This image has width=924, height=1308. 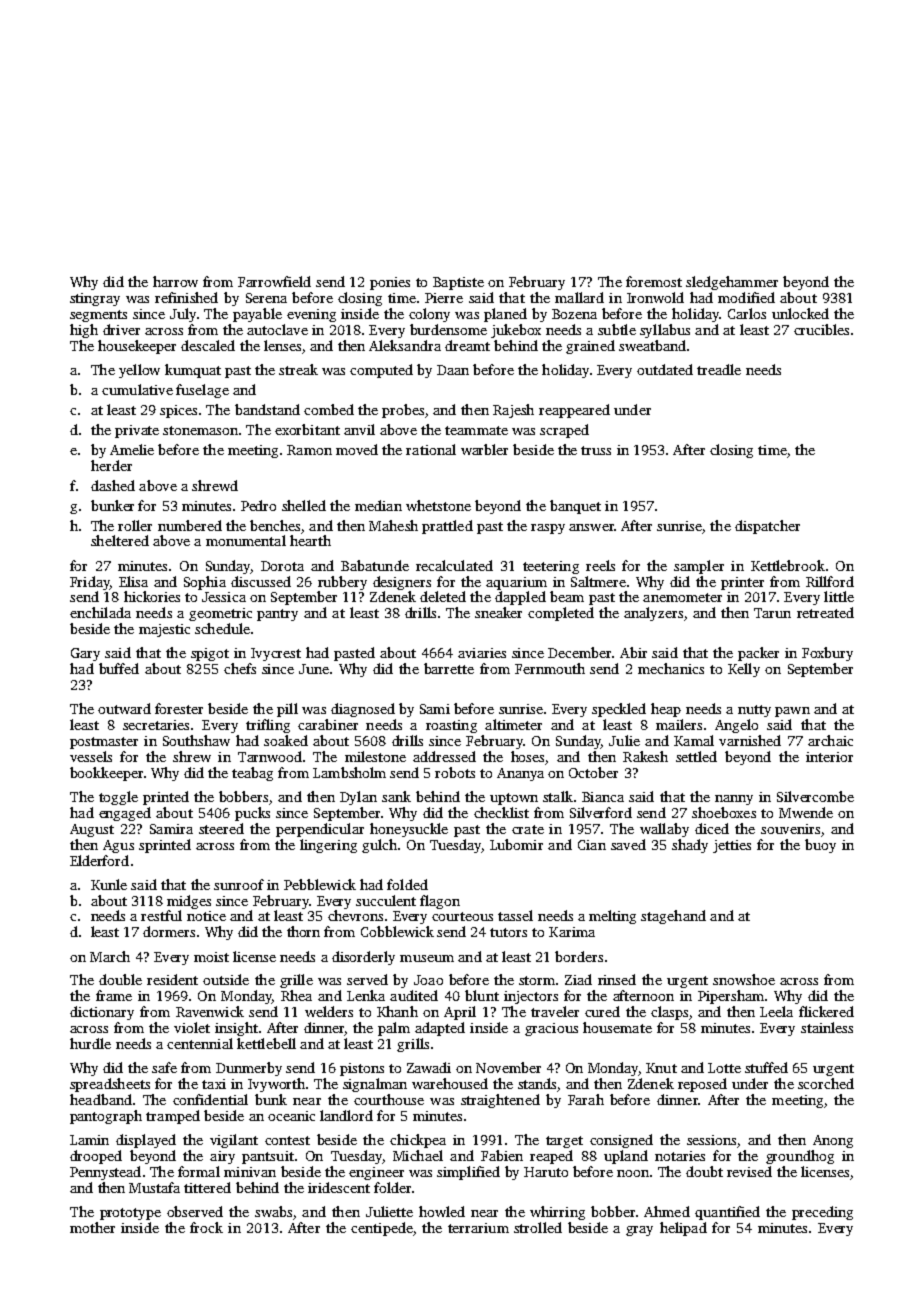 I want to click on sledgehammer, so click(x=732, y=283).
